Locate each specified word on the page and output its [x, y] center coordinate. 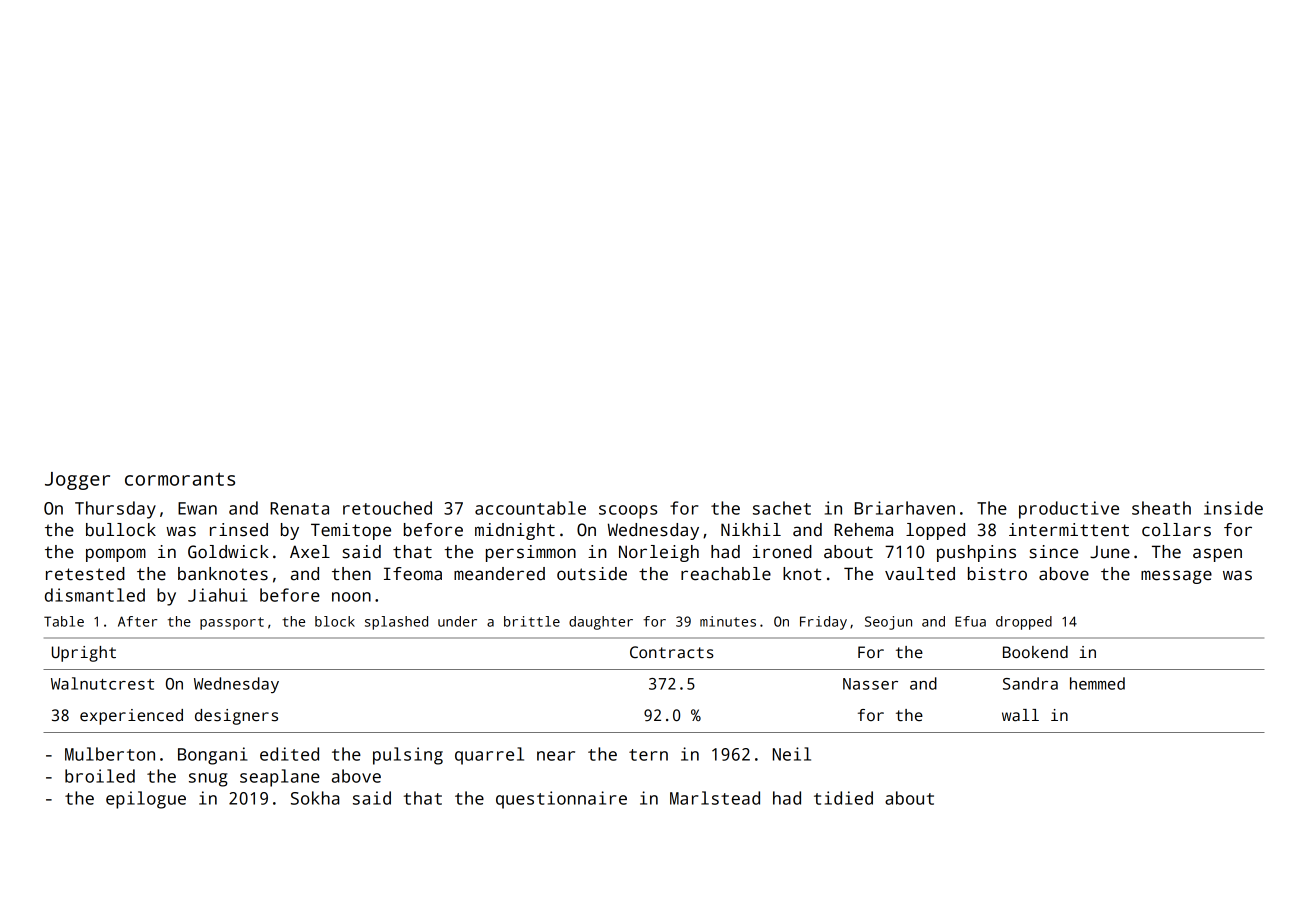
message [1176, 577]
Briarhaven [905, 508]
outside [592, 574]
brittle [532, 621]
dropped [1024, 623]
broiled [100, 776]
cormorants [180, 479]
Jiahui [218, 595]
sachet [782, 508]
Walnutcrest [102, 683]
